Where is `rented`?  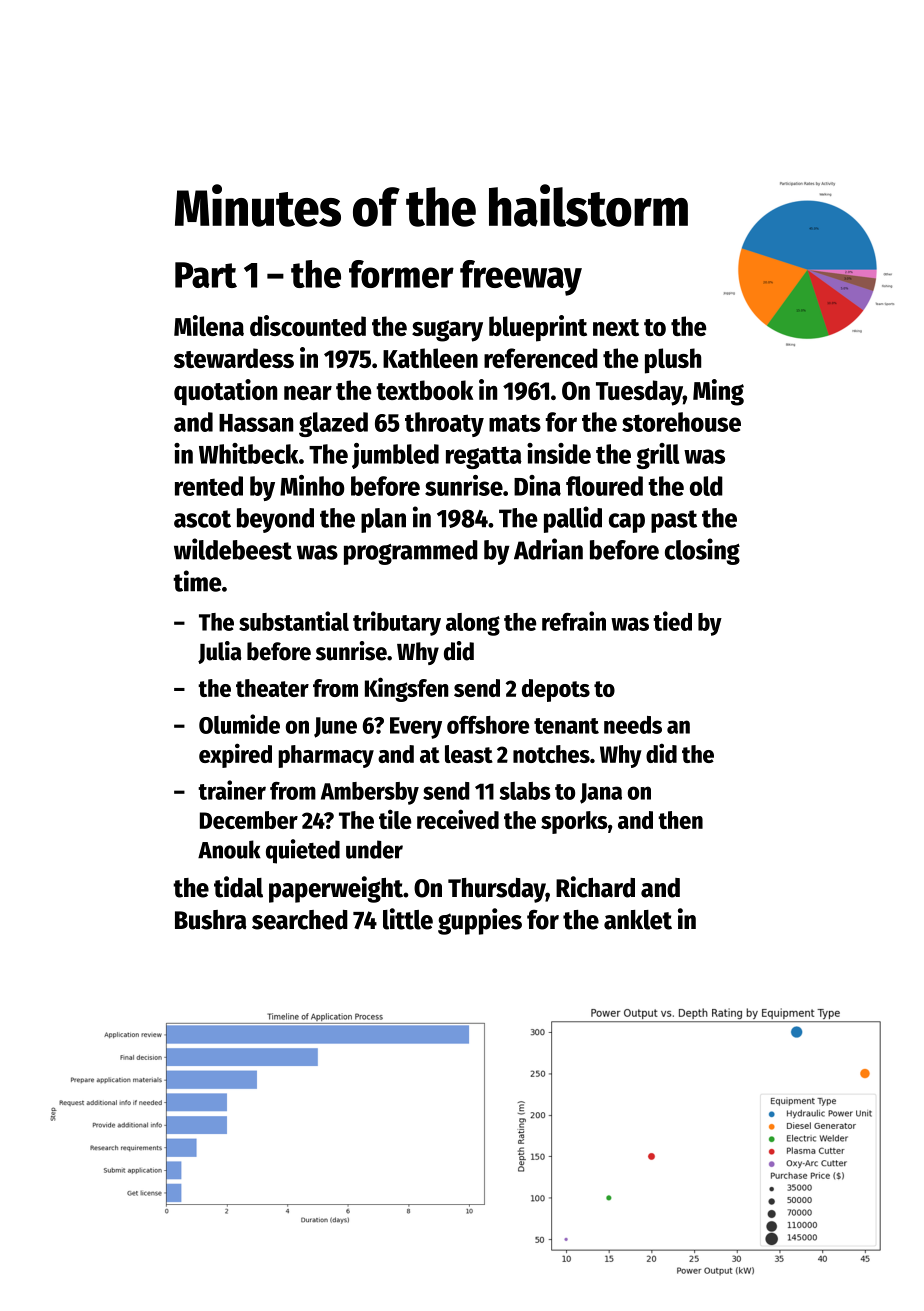 rented is located at coordinates (209, 486).
